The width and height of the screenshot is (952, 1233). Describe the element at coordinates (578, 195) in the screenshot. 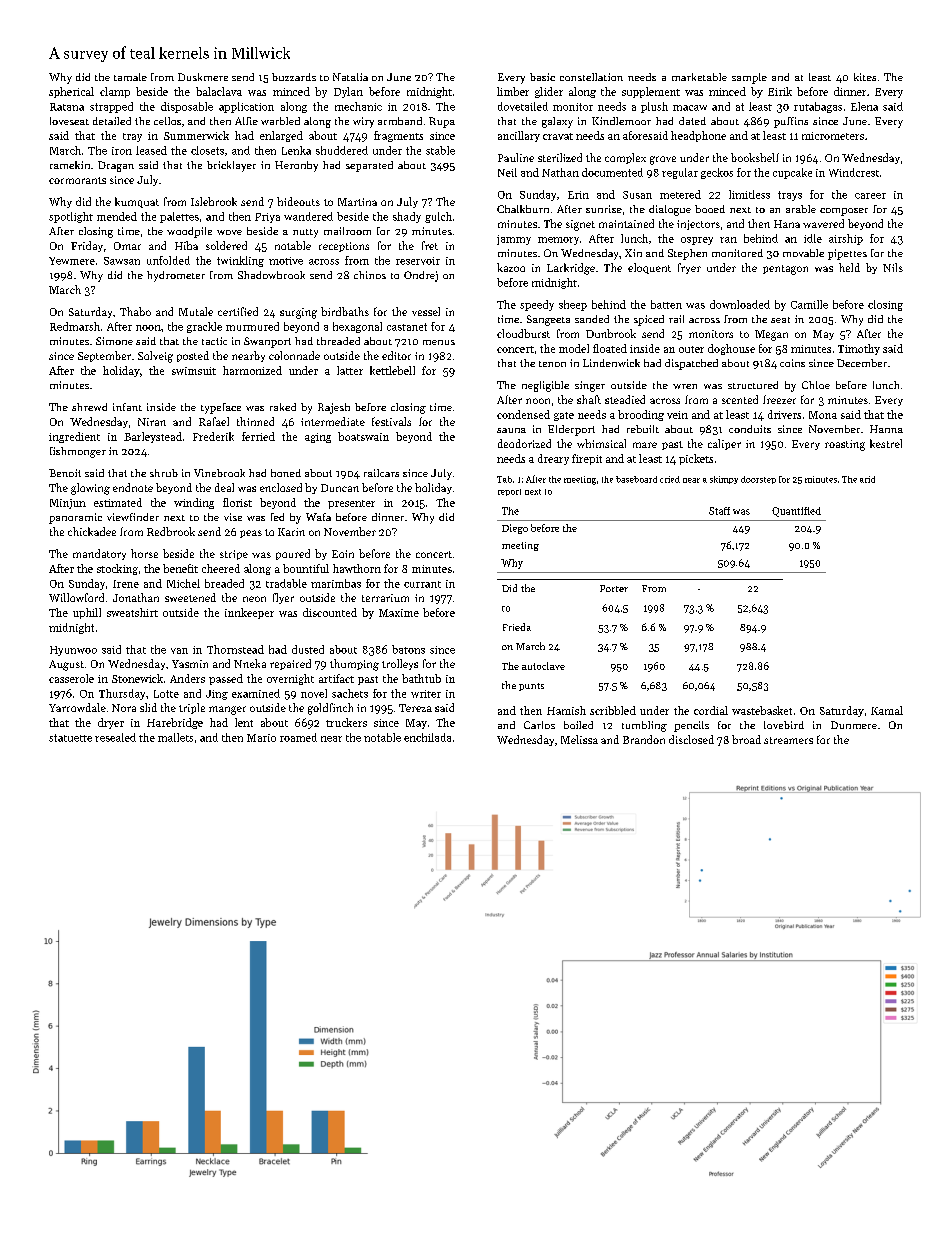

I see `Erin` at that location.
